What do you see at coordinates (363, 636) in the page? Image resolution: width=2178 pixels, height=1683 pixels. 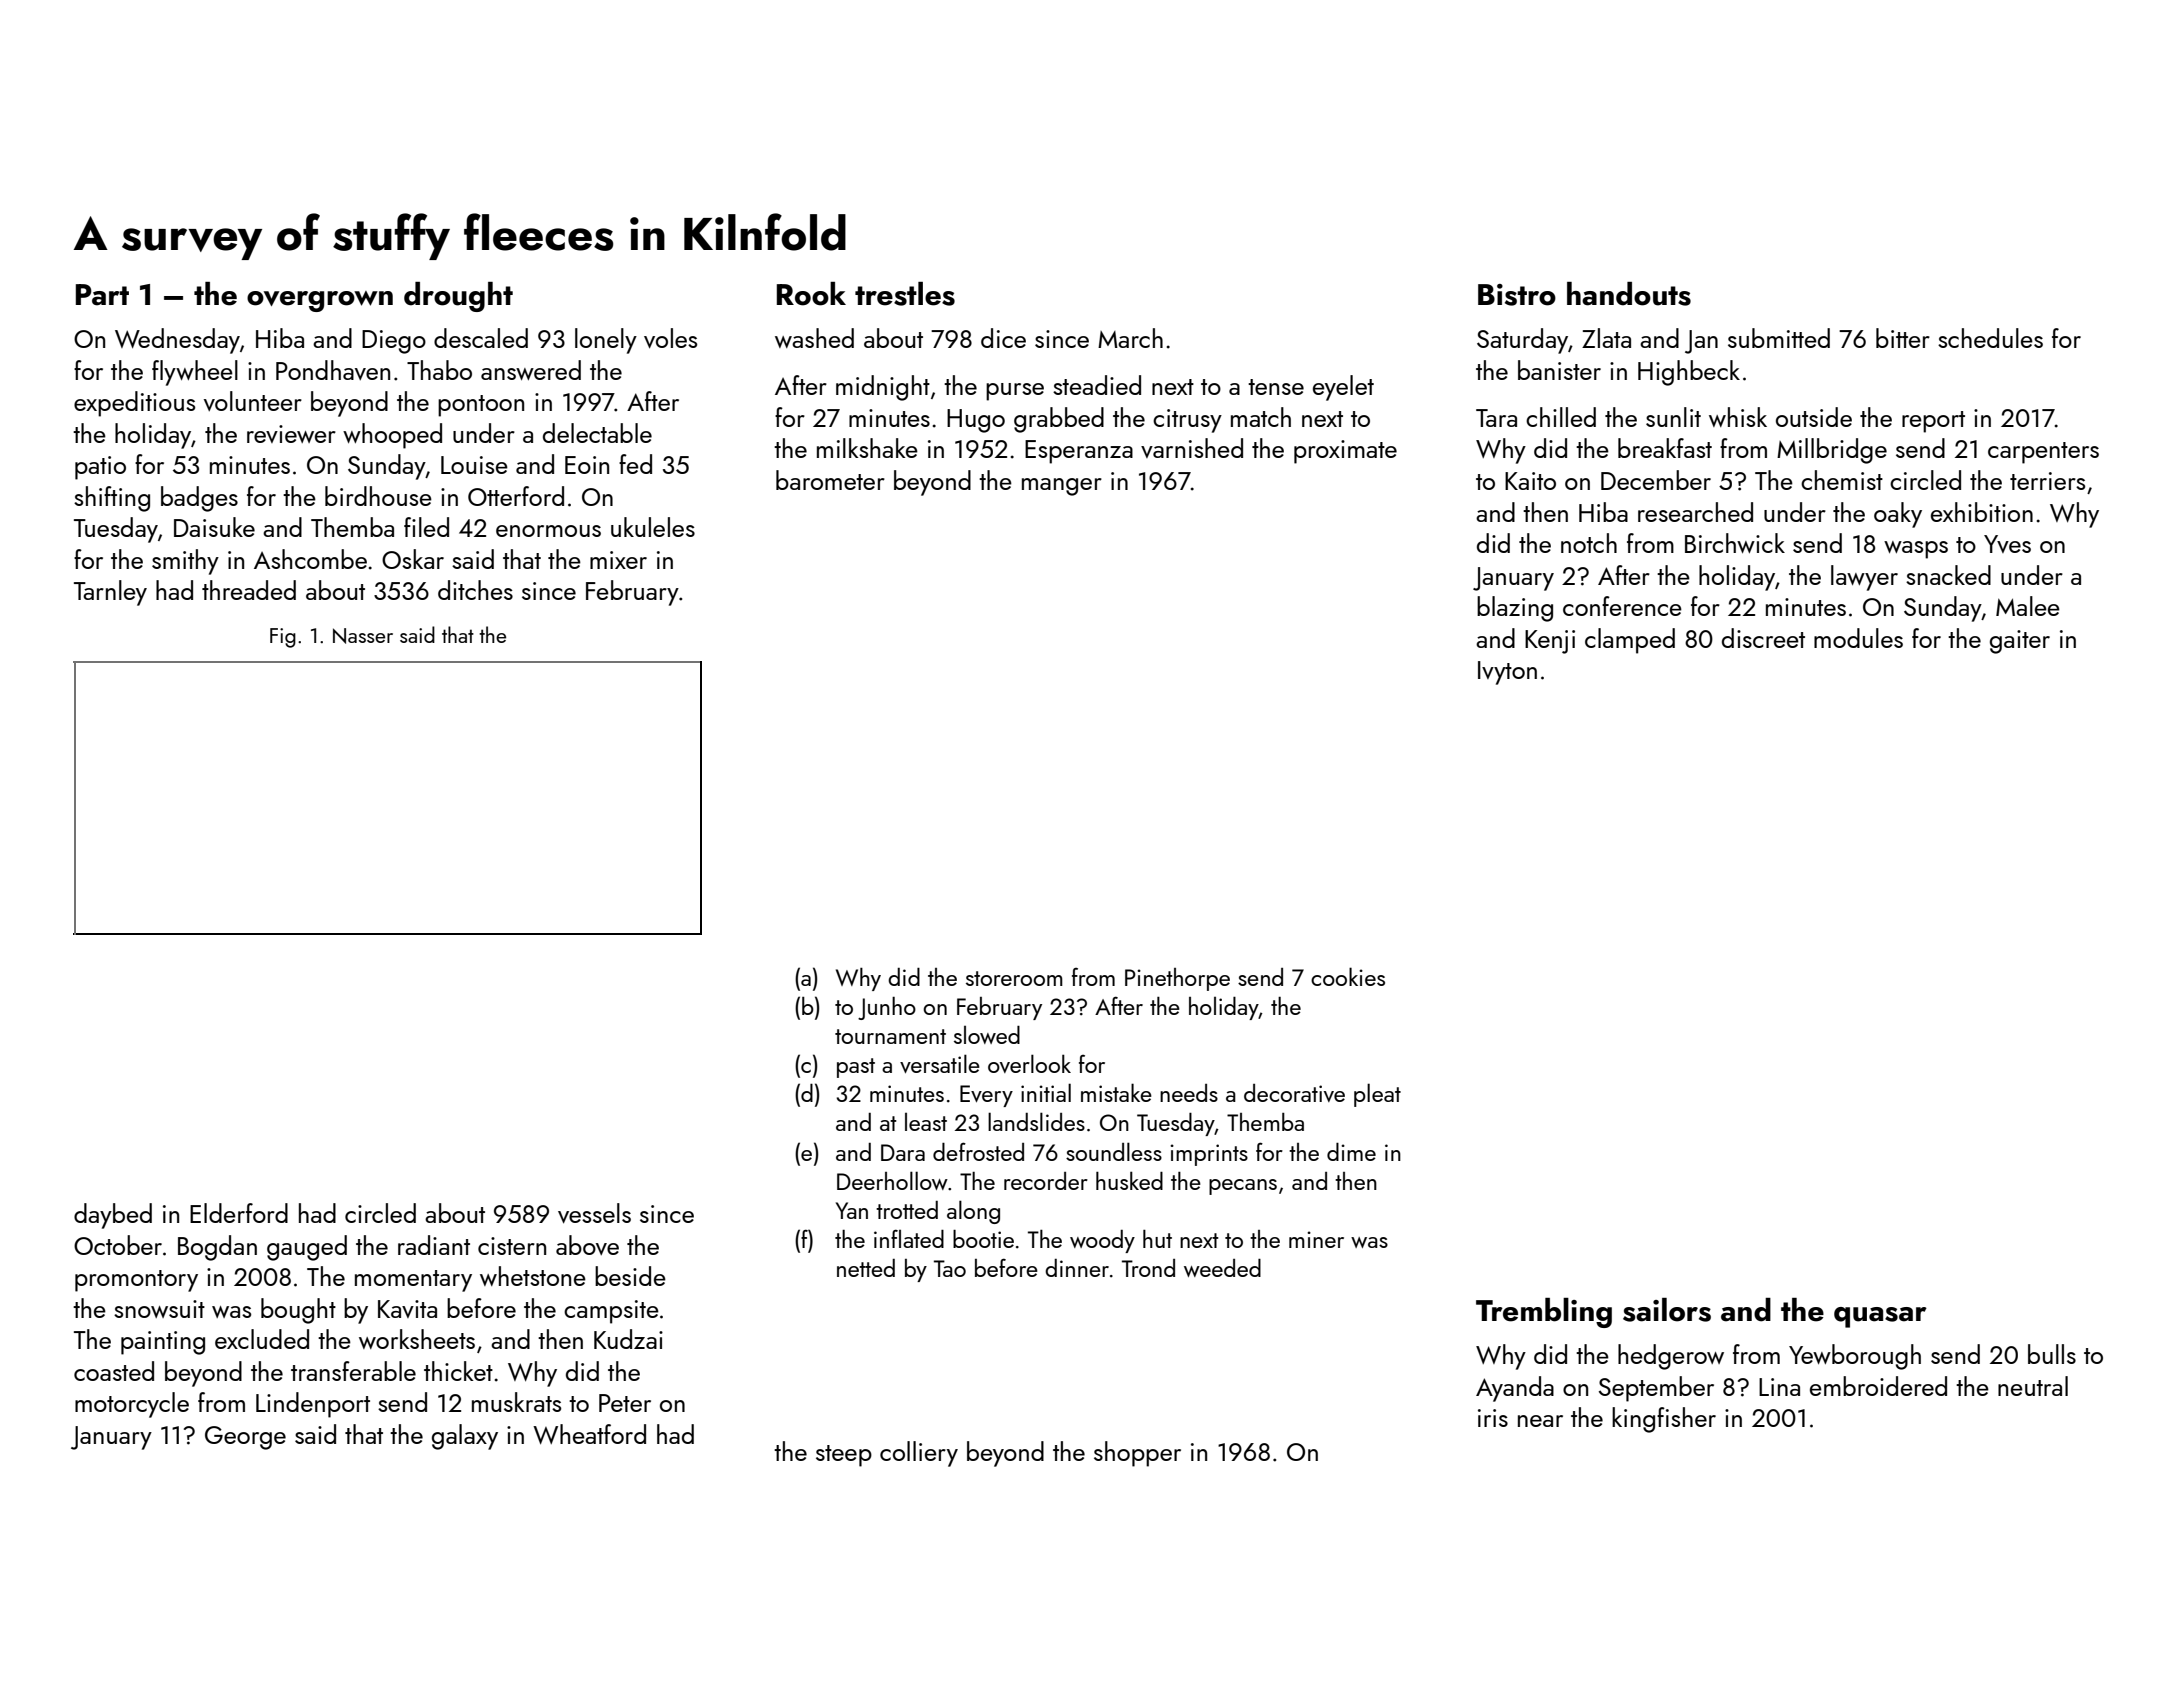 I see `Nasser` at bounding box center [363, 636].
